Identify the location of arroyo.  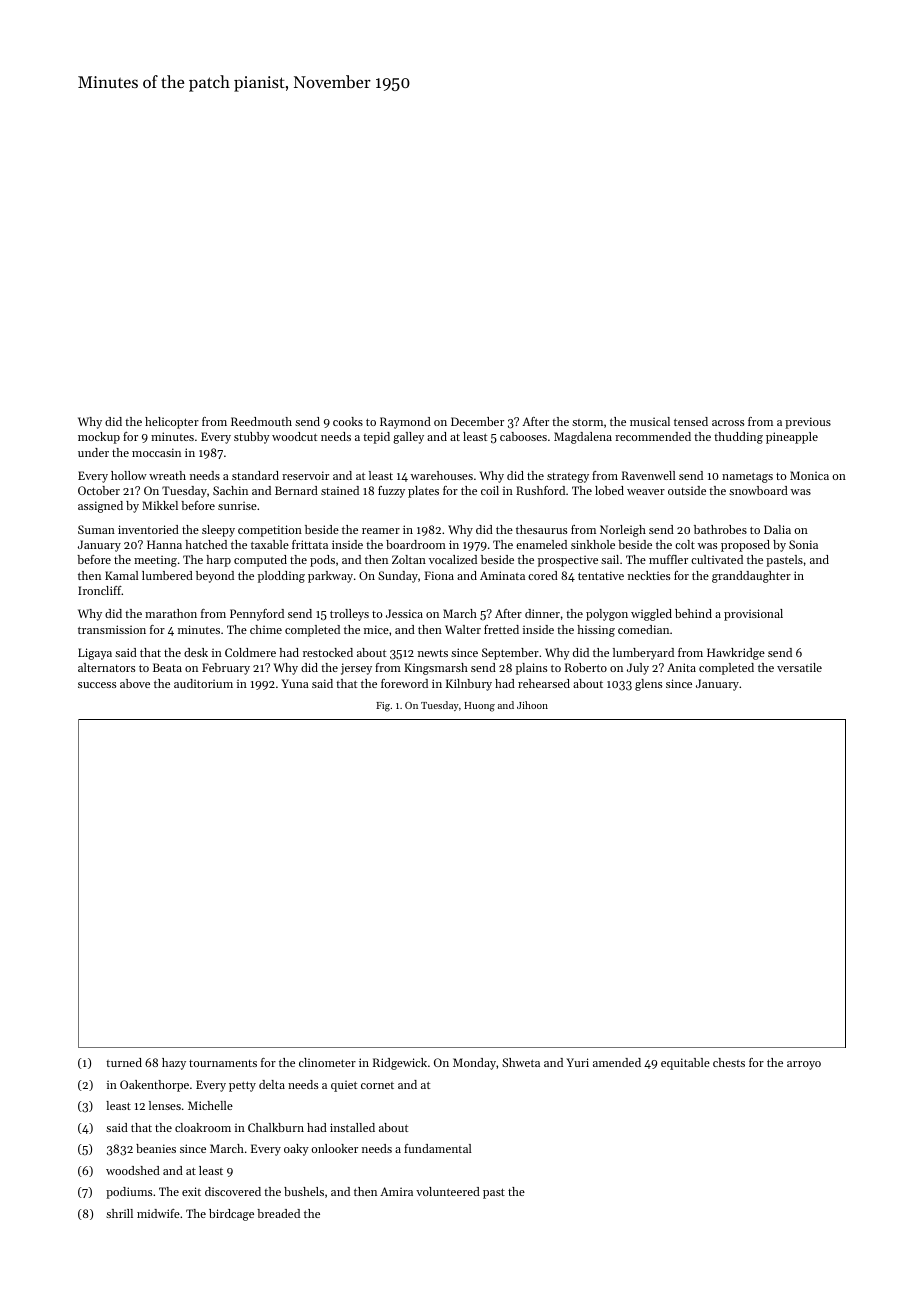
(804, 1065).
